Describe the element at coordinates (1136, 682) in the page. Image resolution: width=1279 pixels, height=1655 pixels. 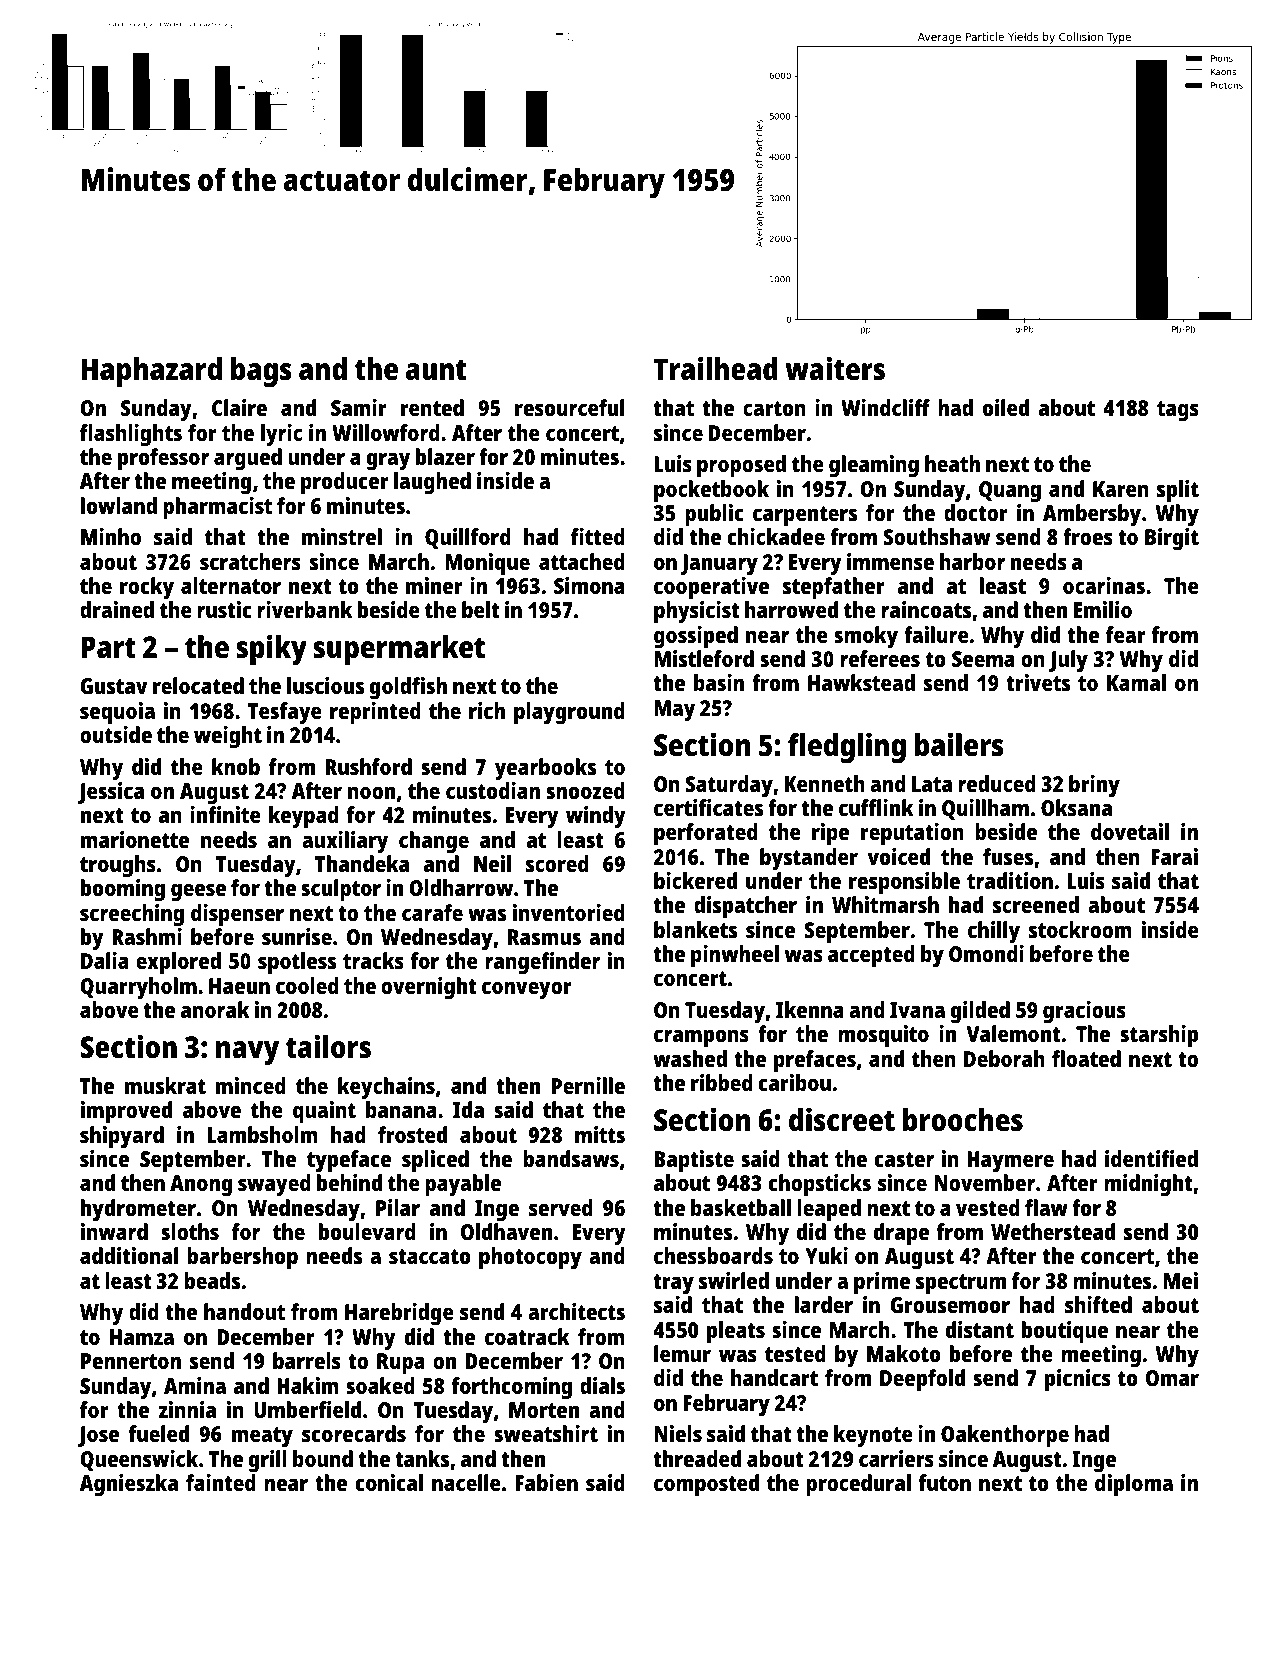
I see `Kamal` at that location.
